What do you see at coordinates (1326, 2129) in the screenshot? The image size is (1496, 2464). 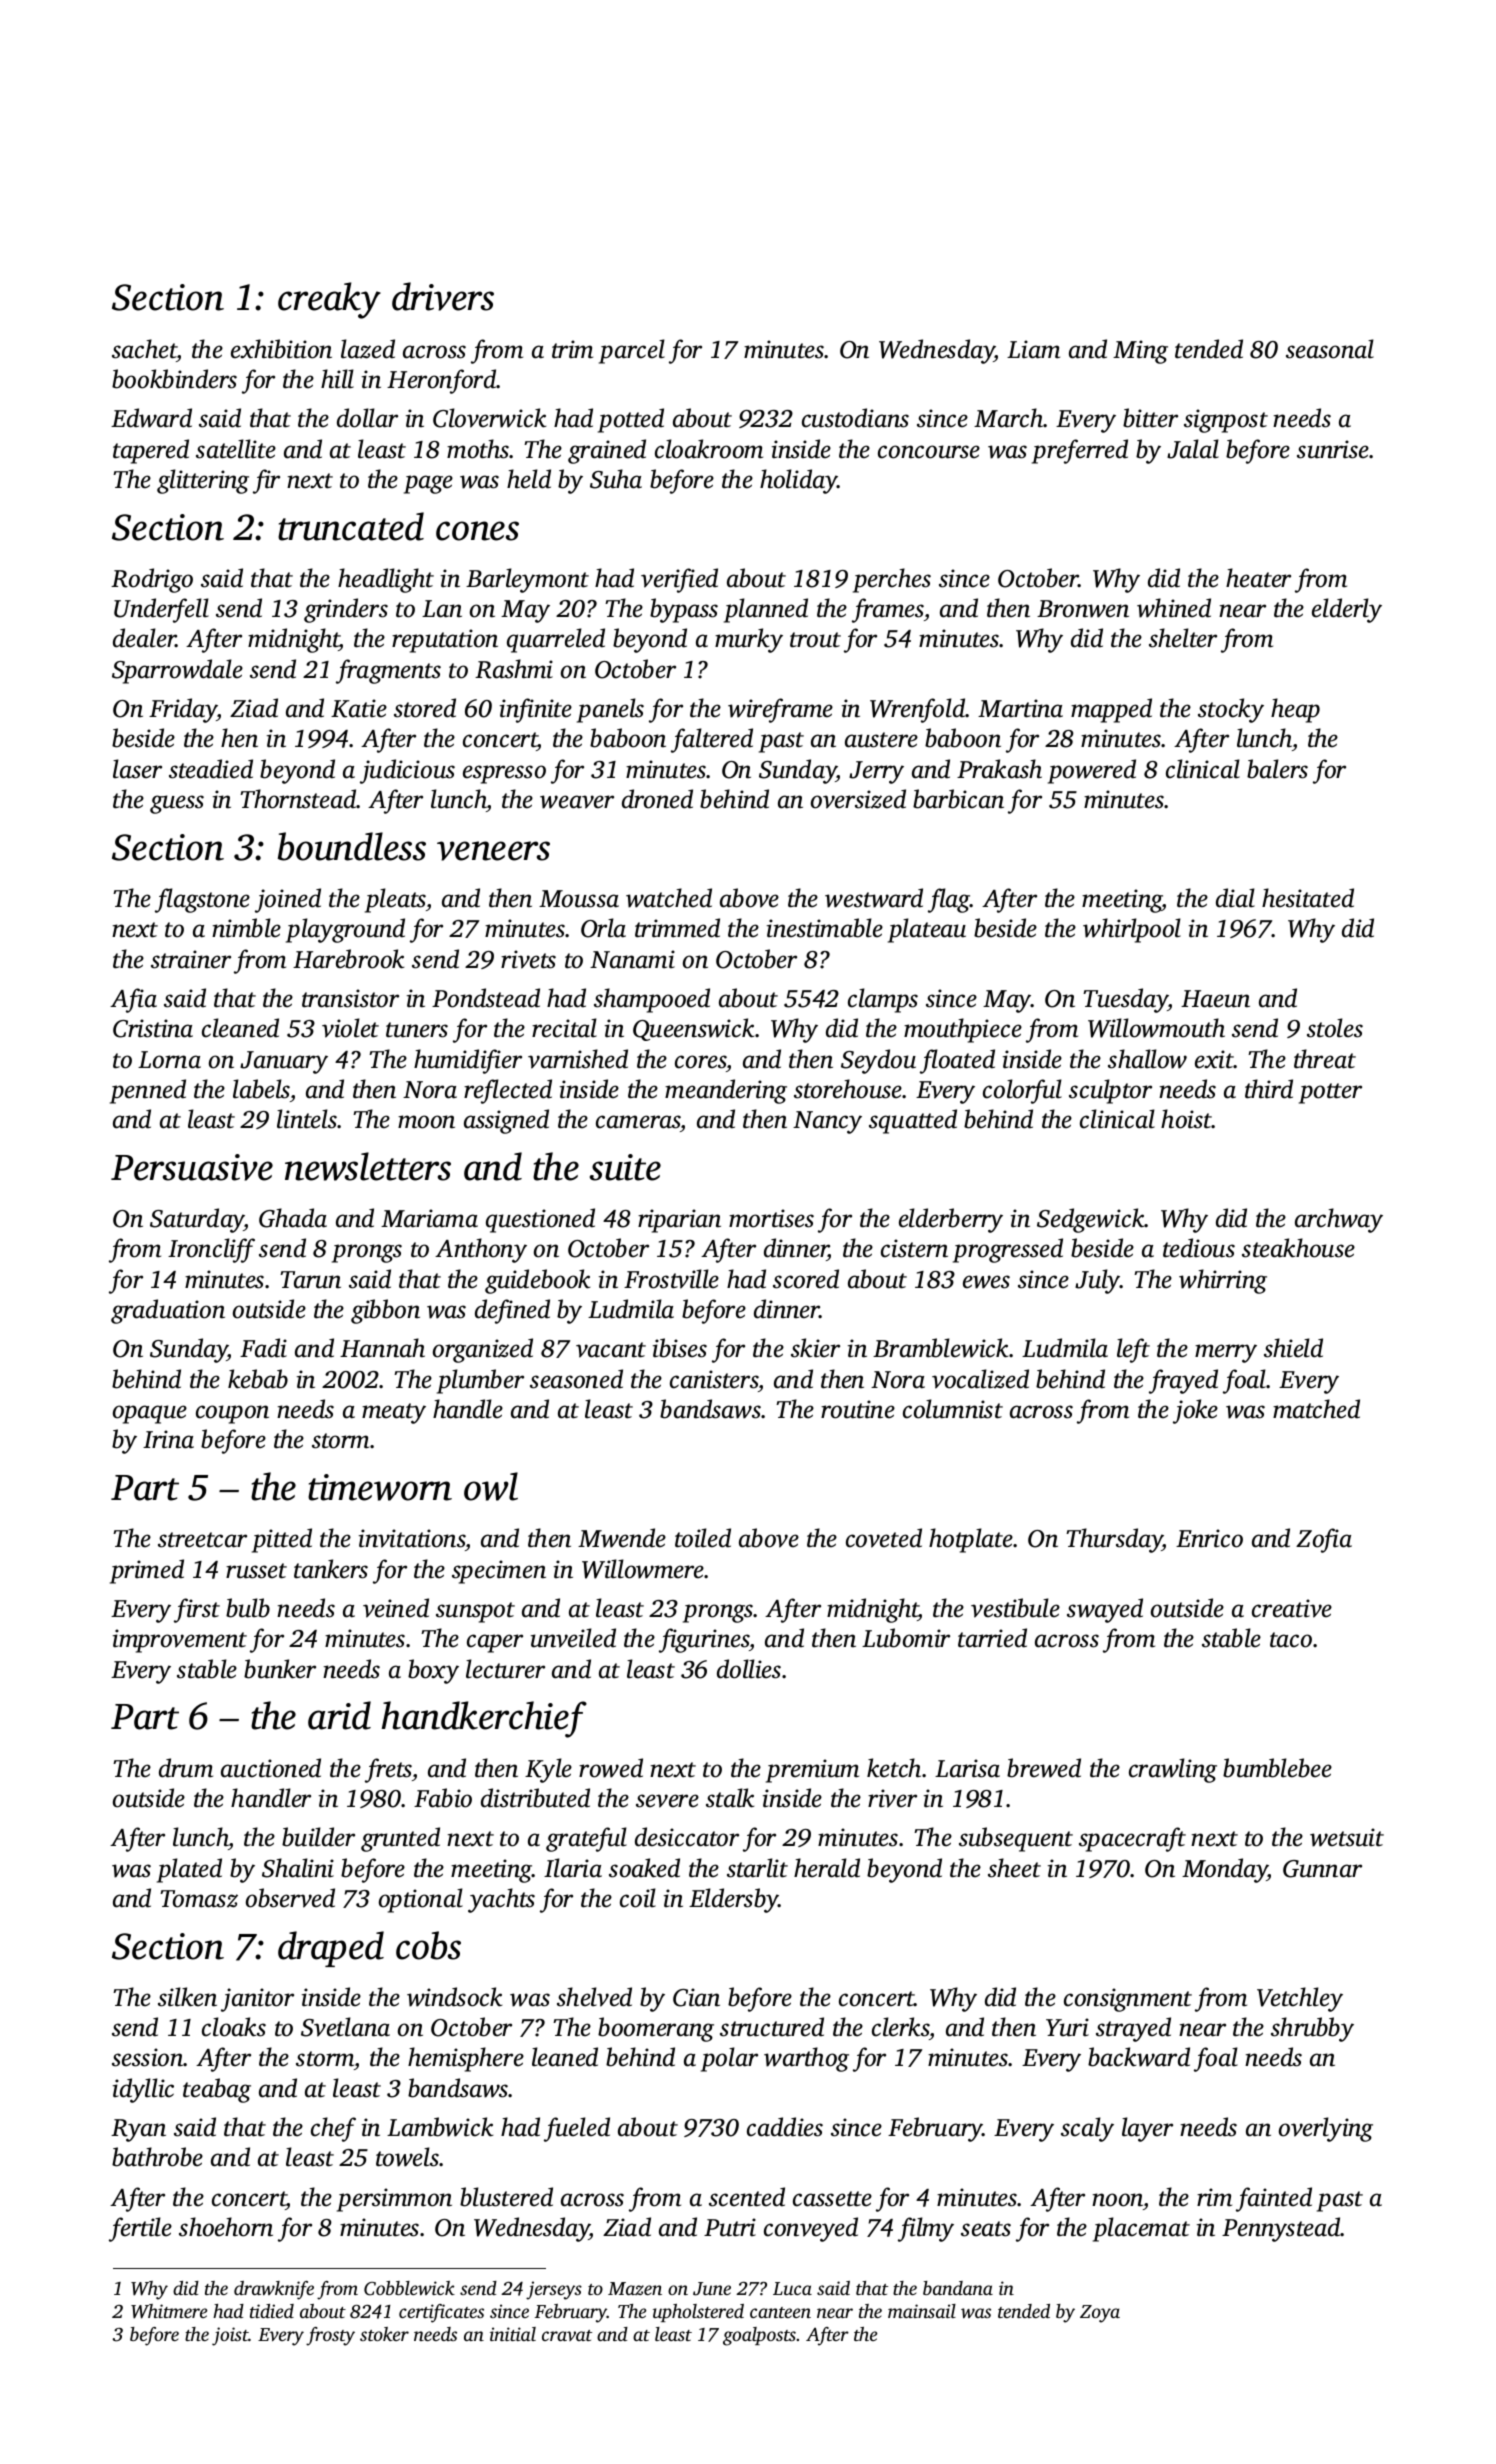 I see `overlying` at bounding box center [1326, 2129].
